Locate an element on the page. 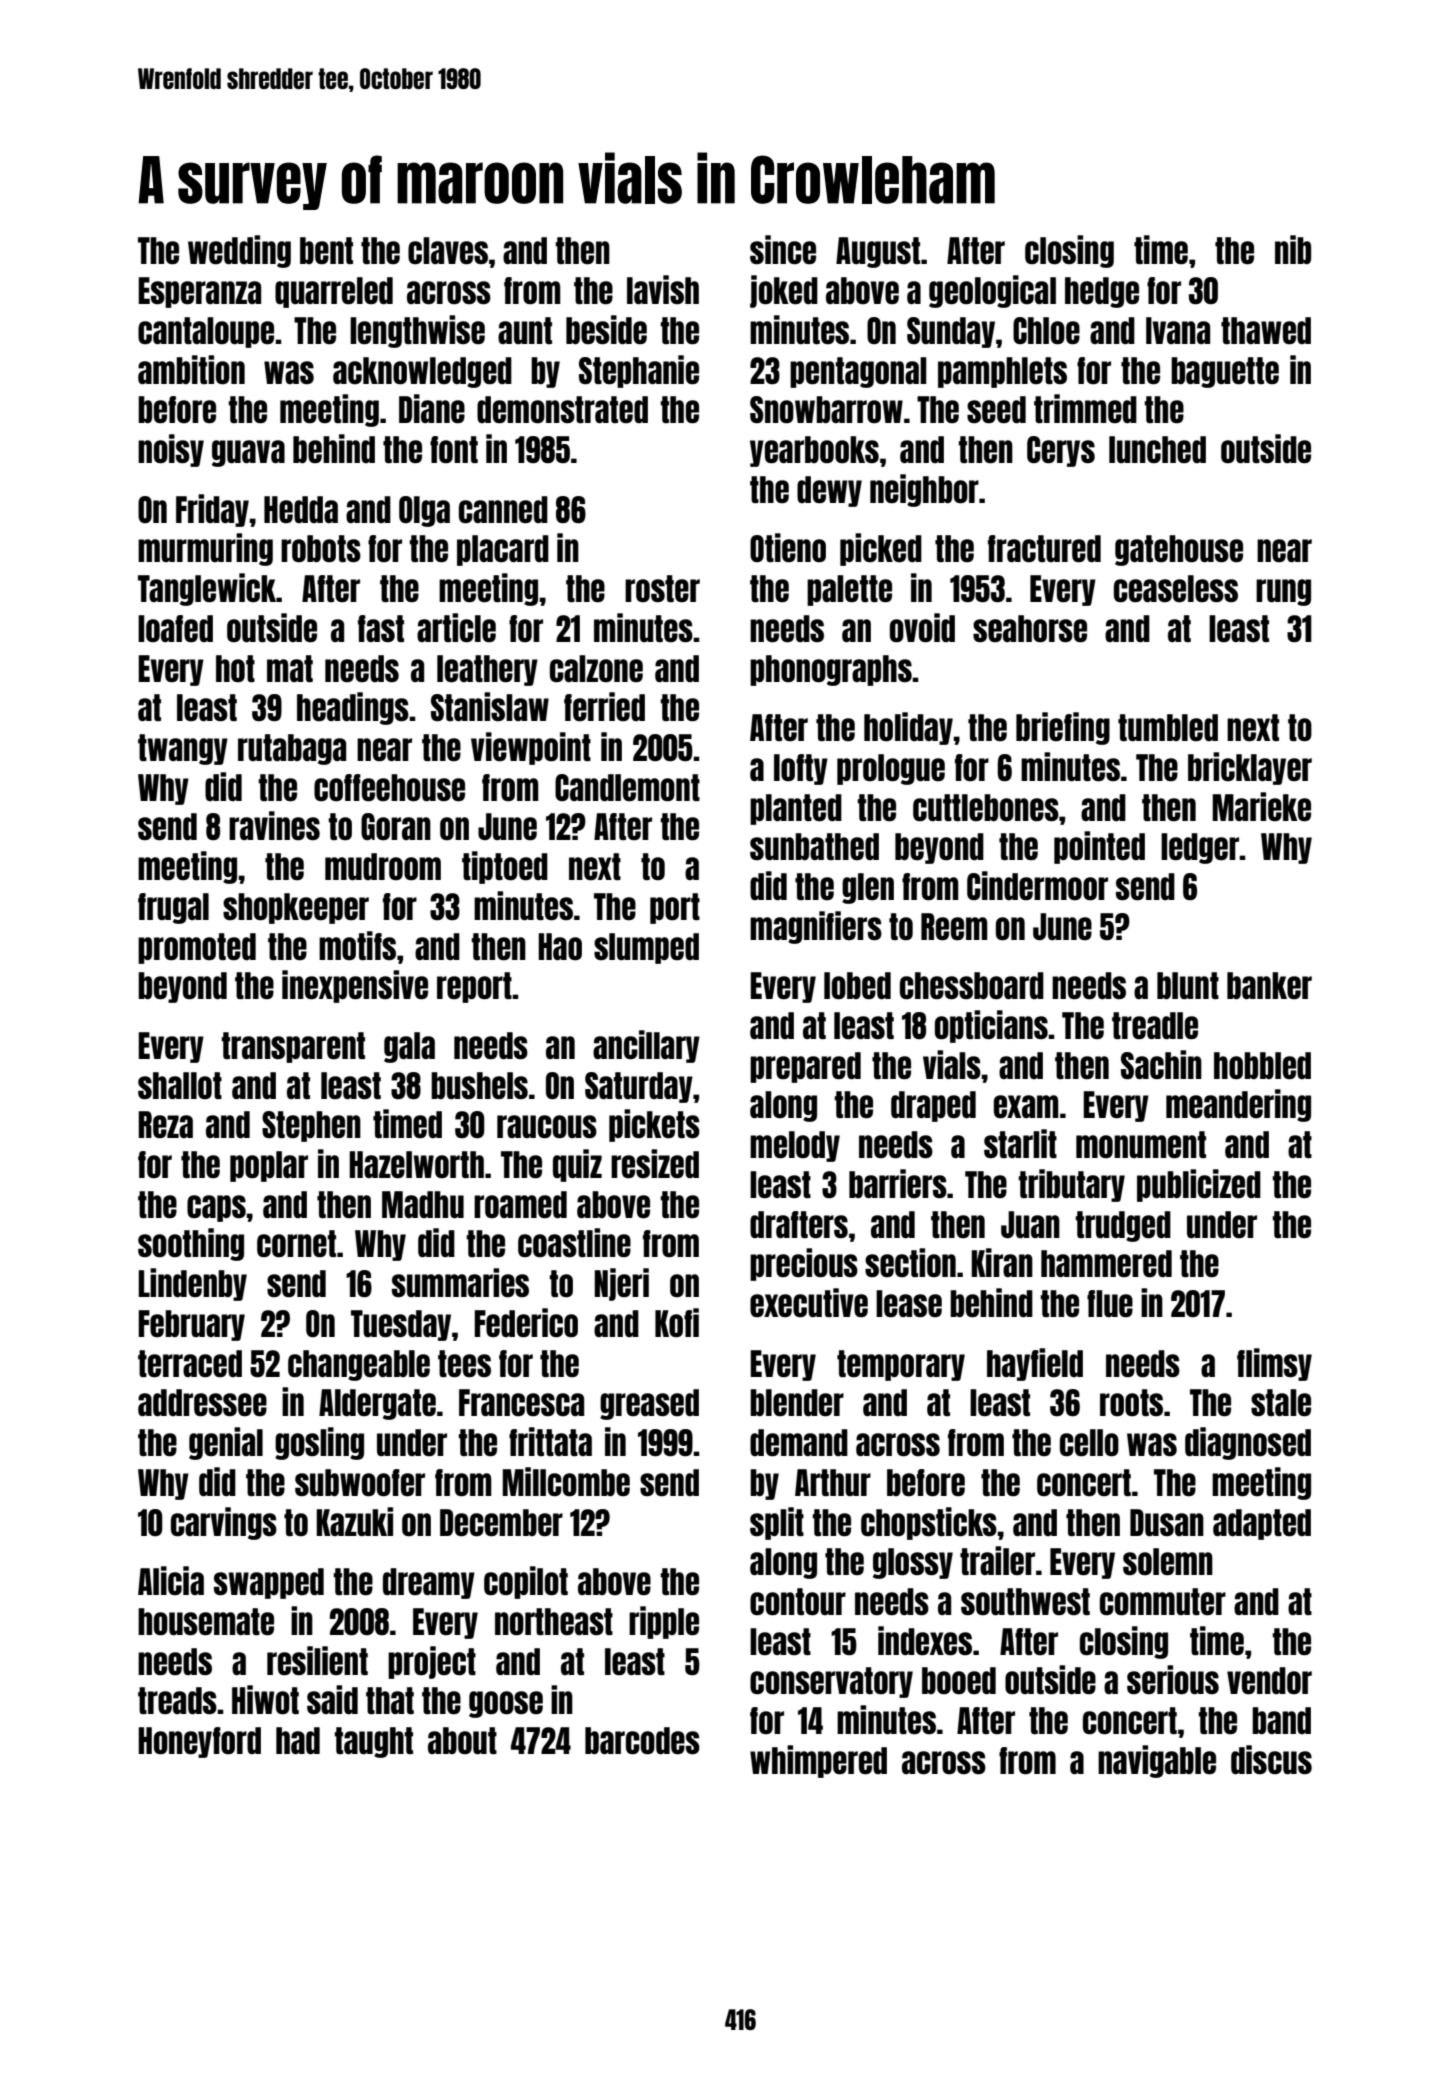 The image size is (1450, 2100). tiptoed is located at coordinates (505, 867).
